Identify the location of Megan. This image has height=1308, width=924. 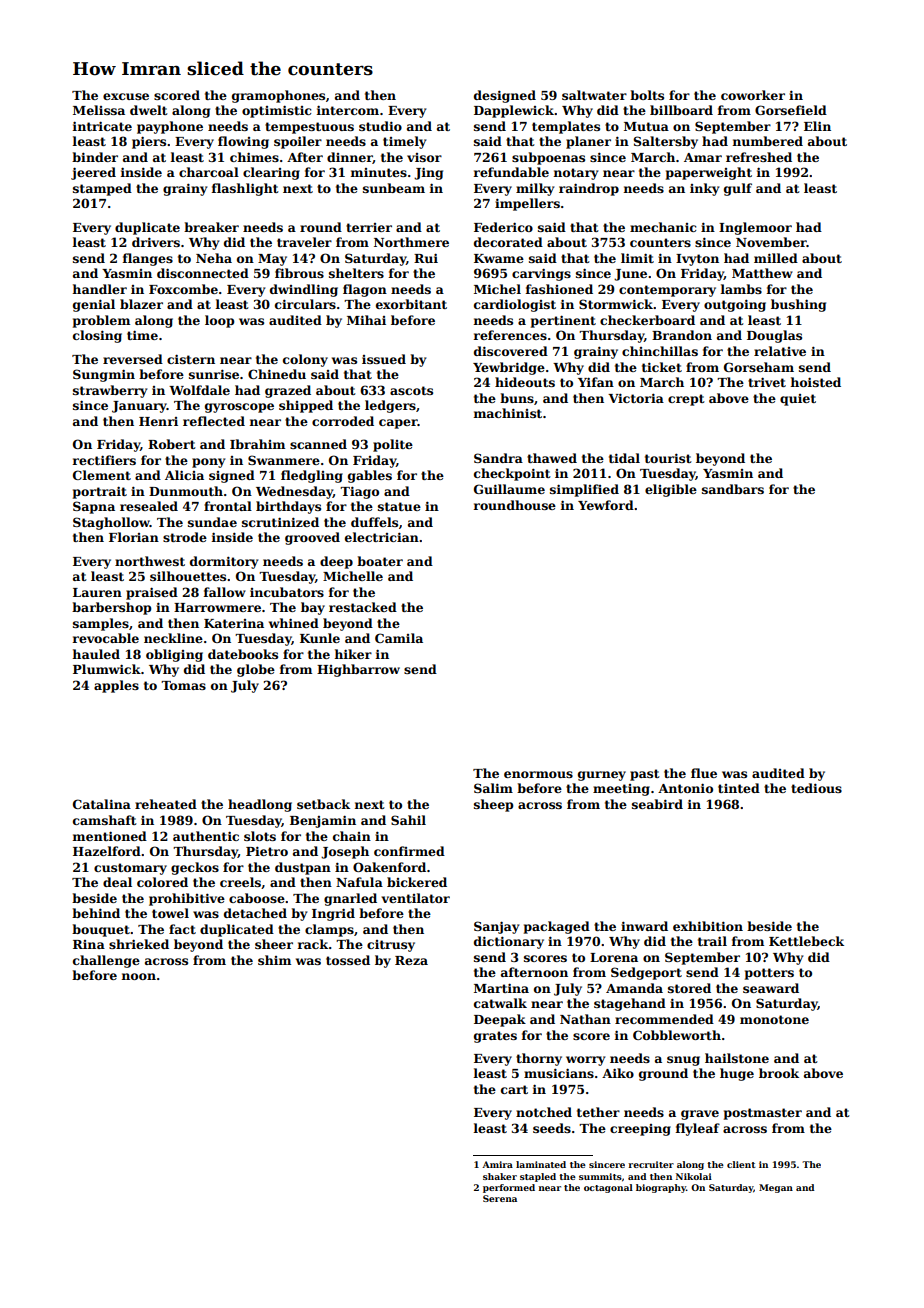
(776, 1188).
